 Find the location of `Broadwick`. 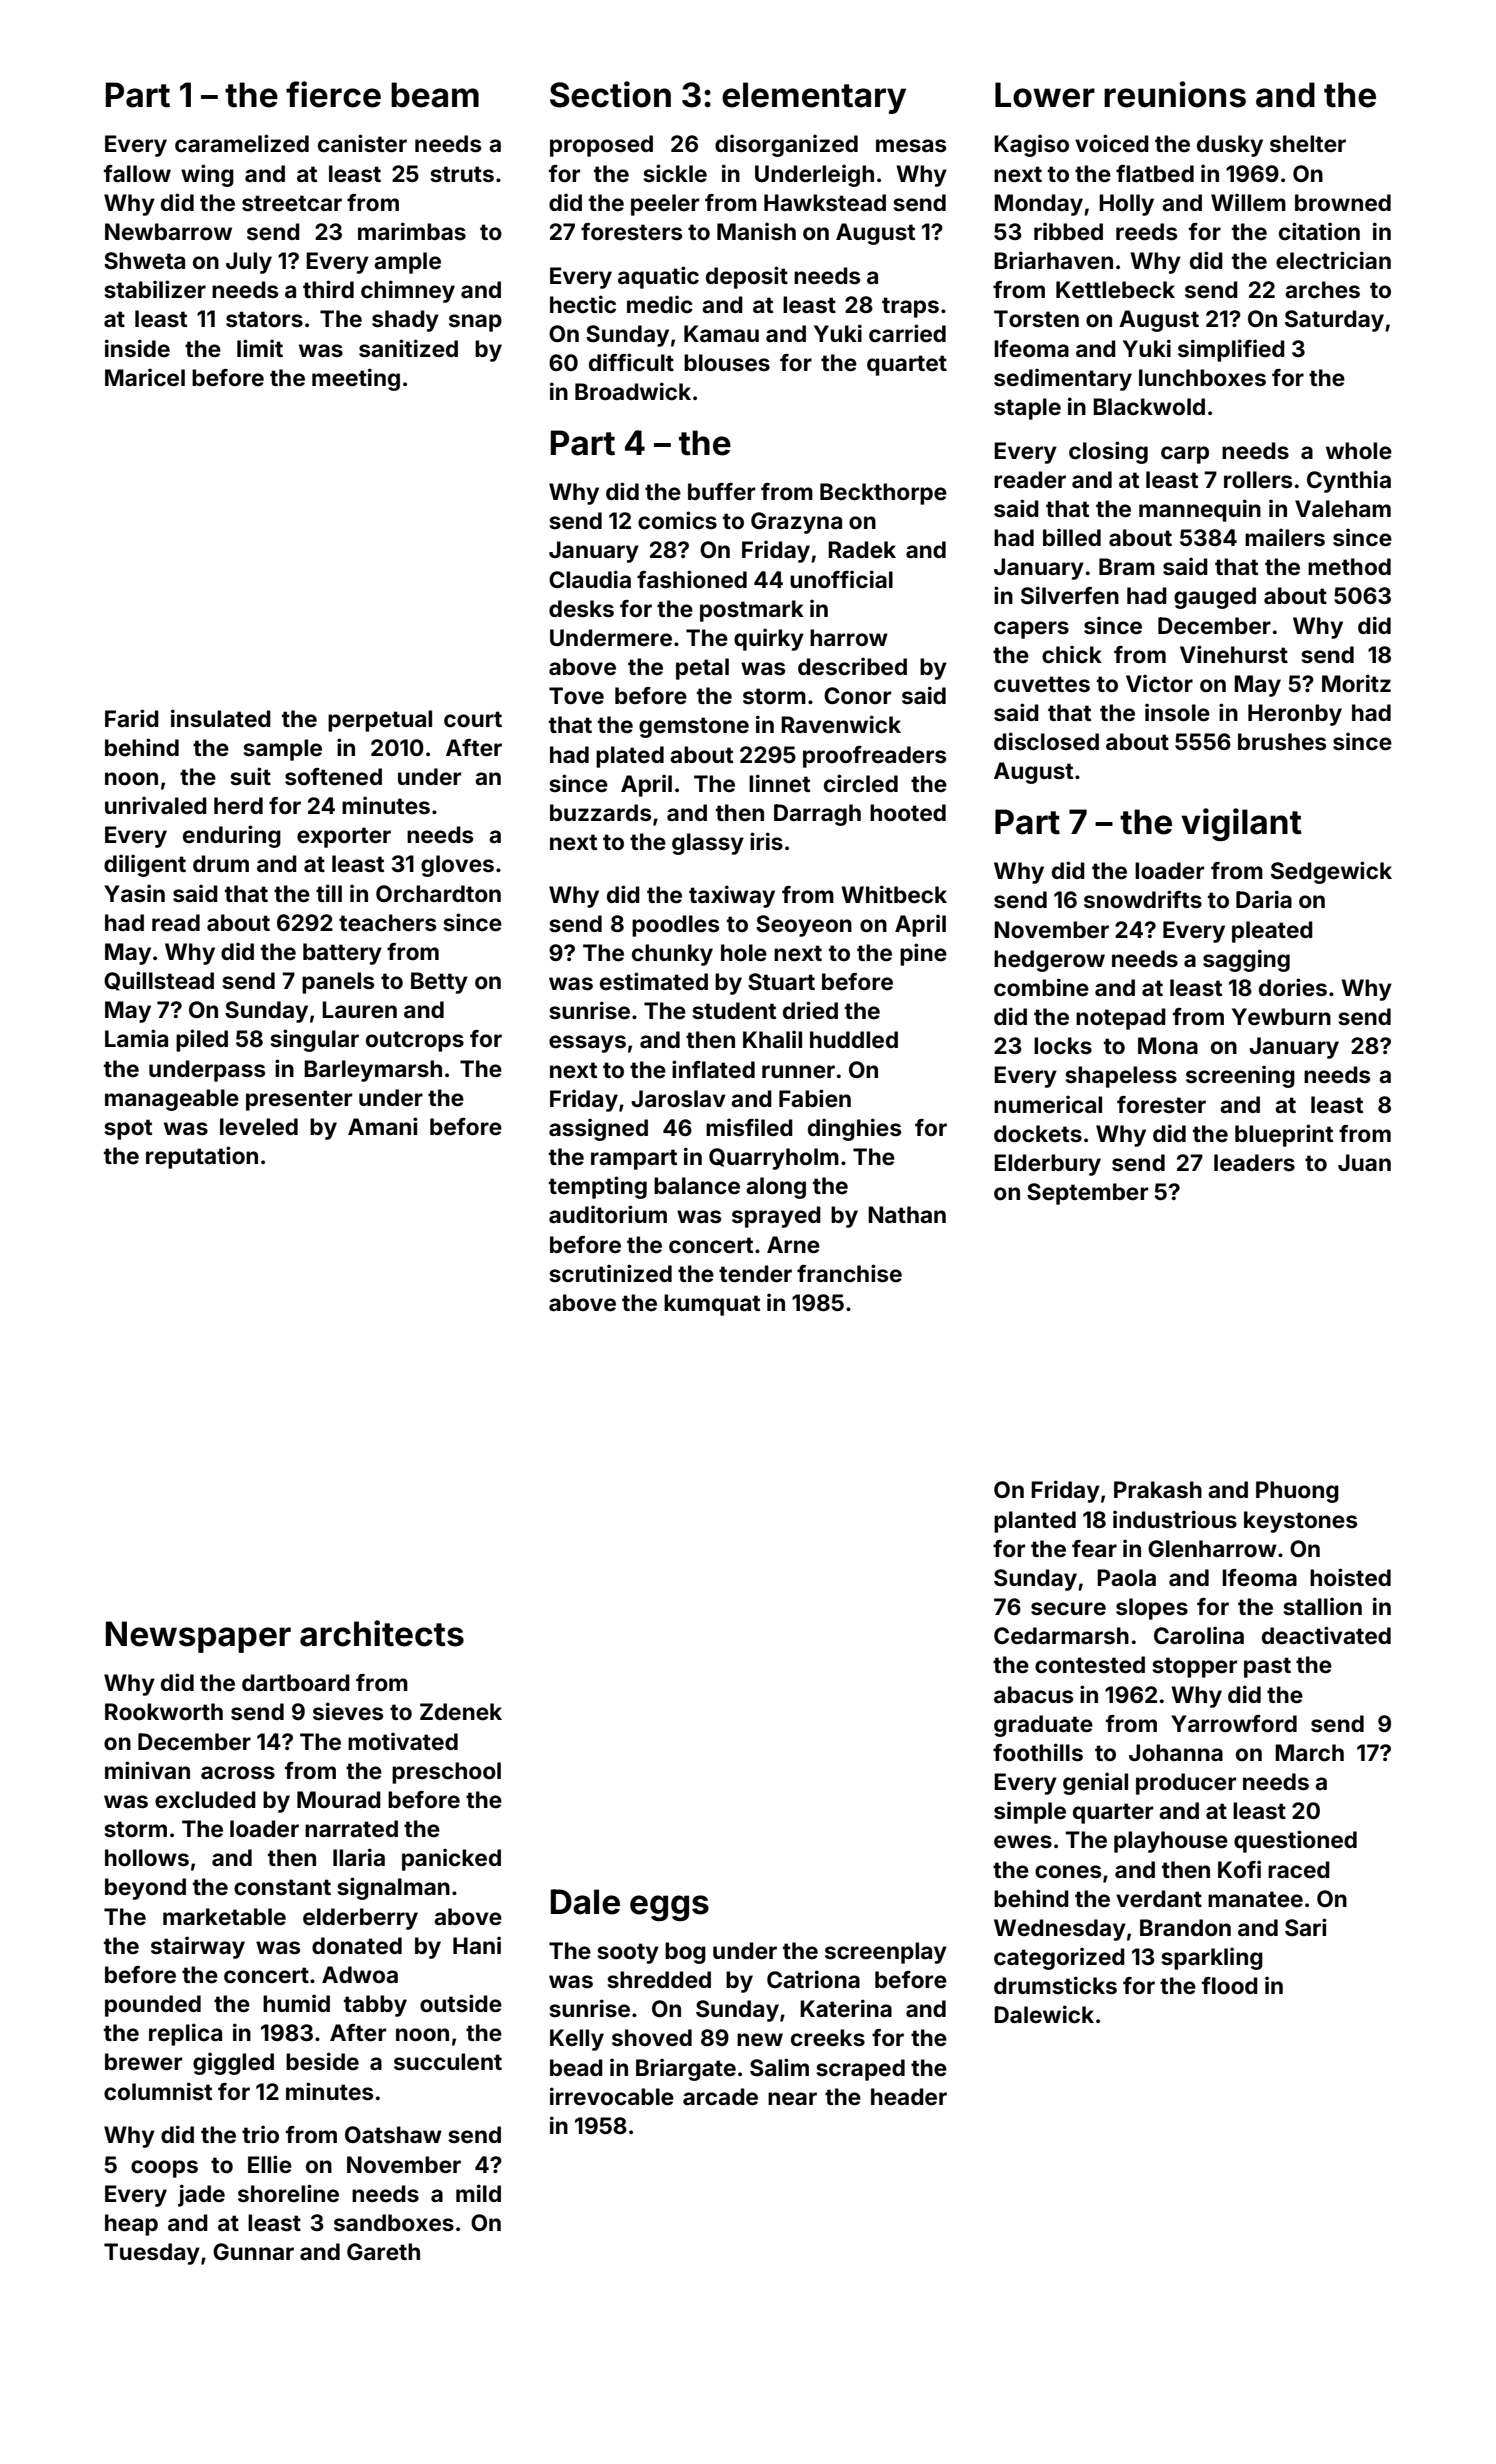

Broadwick is located at coordinates (633, 391).
